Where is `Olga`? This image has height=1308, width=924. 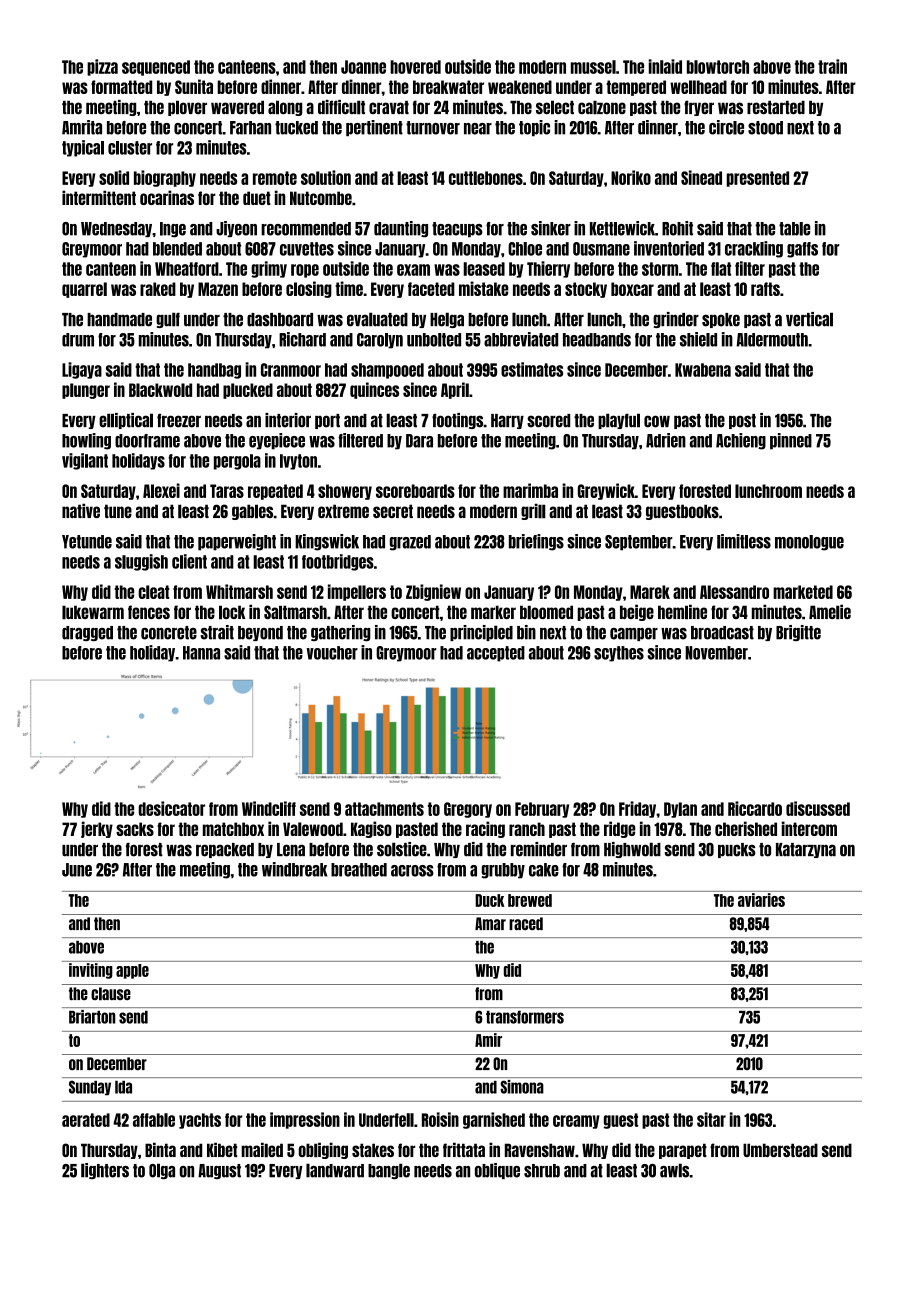
Olga is located at coordinates (162, 1171).
